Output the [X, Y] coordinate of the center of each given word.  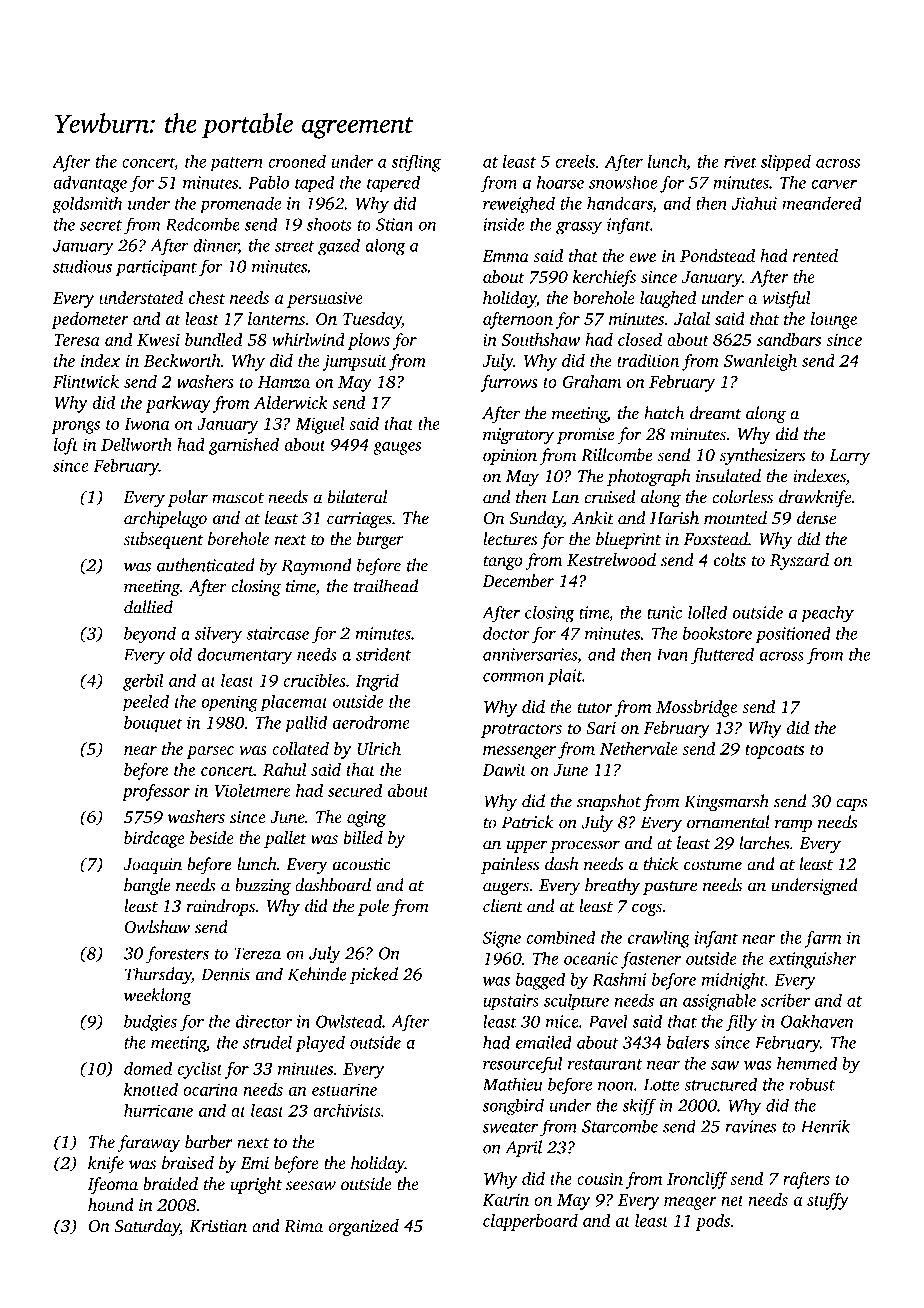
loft [66, 446]
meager [690, 1203]
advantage [90, 184]
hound [111, 1204]
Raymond [317, 567]
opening [229, 703]
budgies [150, 1023]
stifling [416, 163]
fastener [651, 960]
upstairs [511, 1002]
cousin [600, 1178]
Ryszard [799, 561]
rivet [740, 161]
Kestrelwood [611, 560]
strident [383, 654]
